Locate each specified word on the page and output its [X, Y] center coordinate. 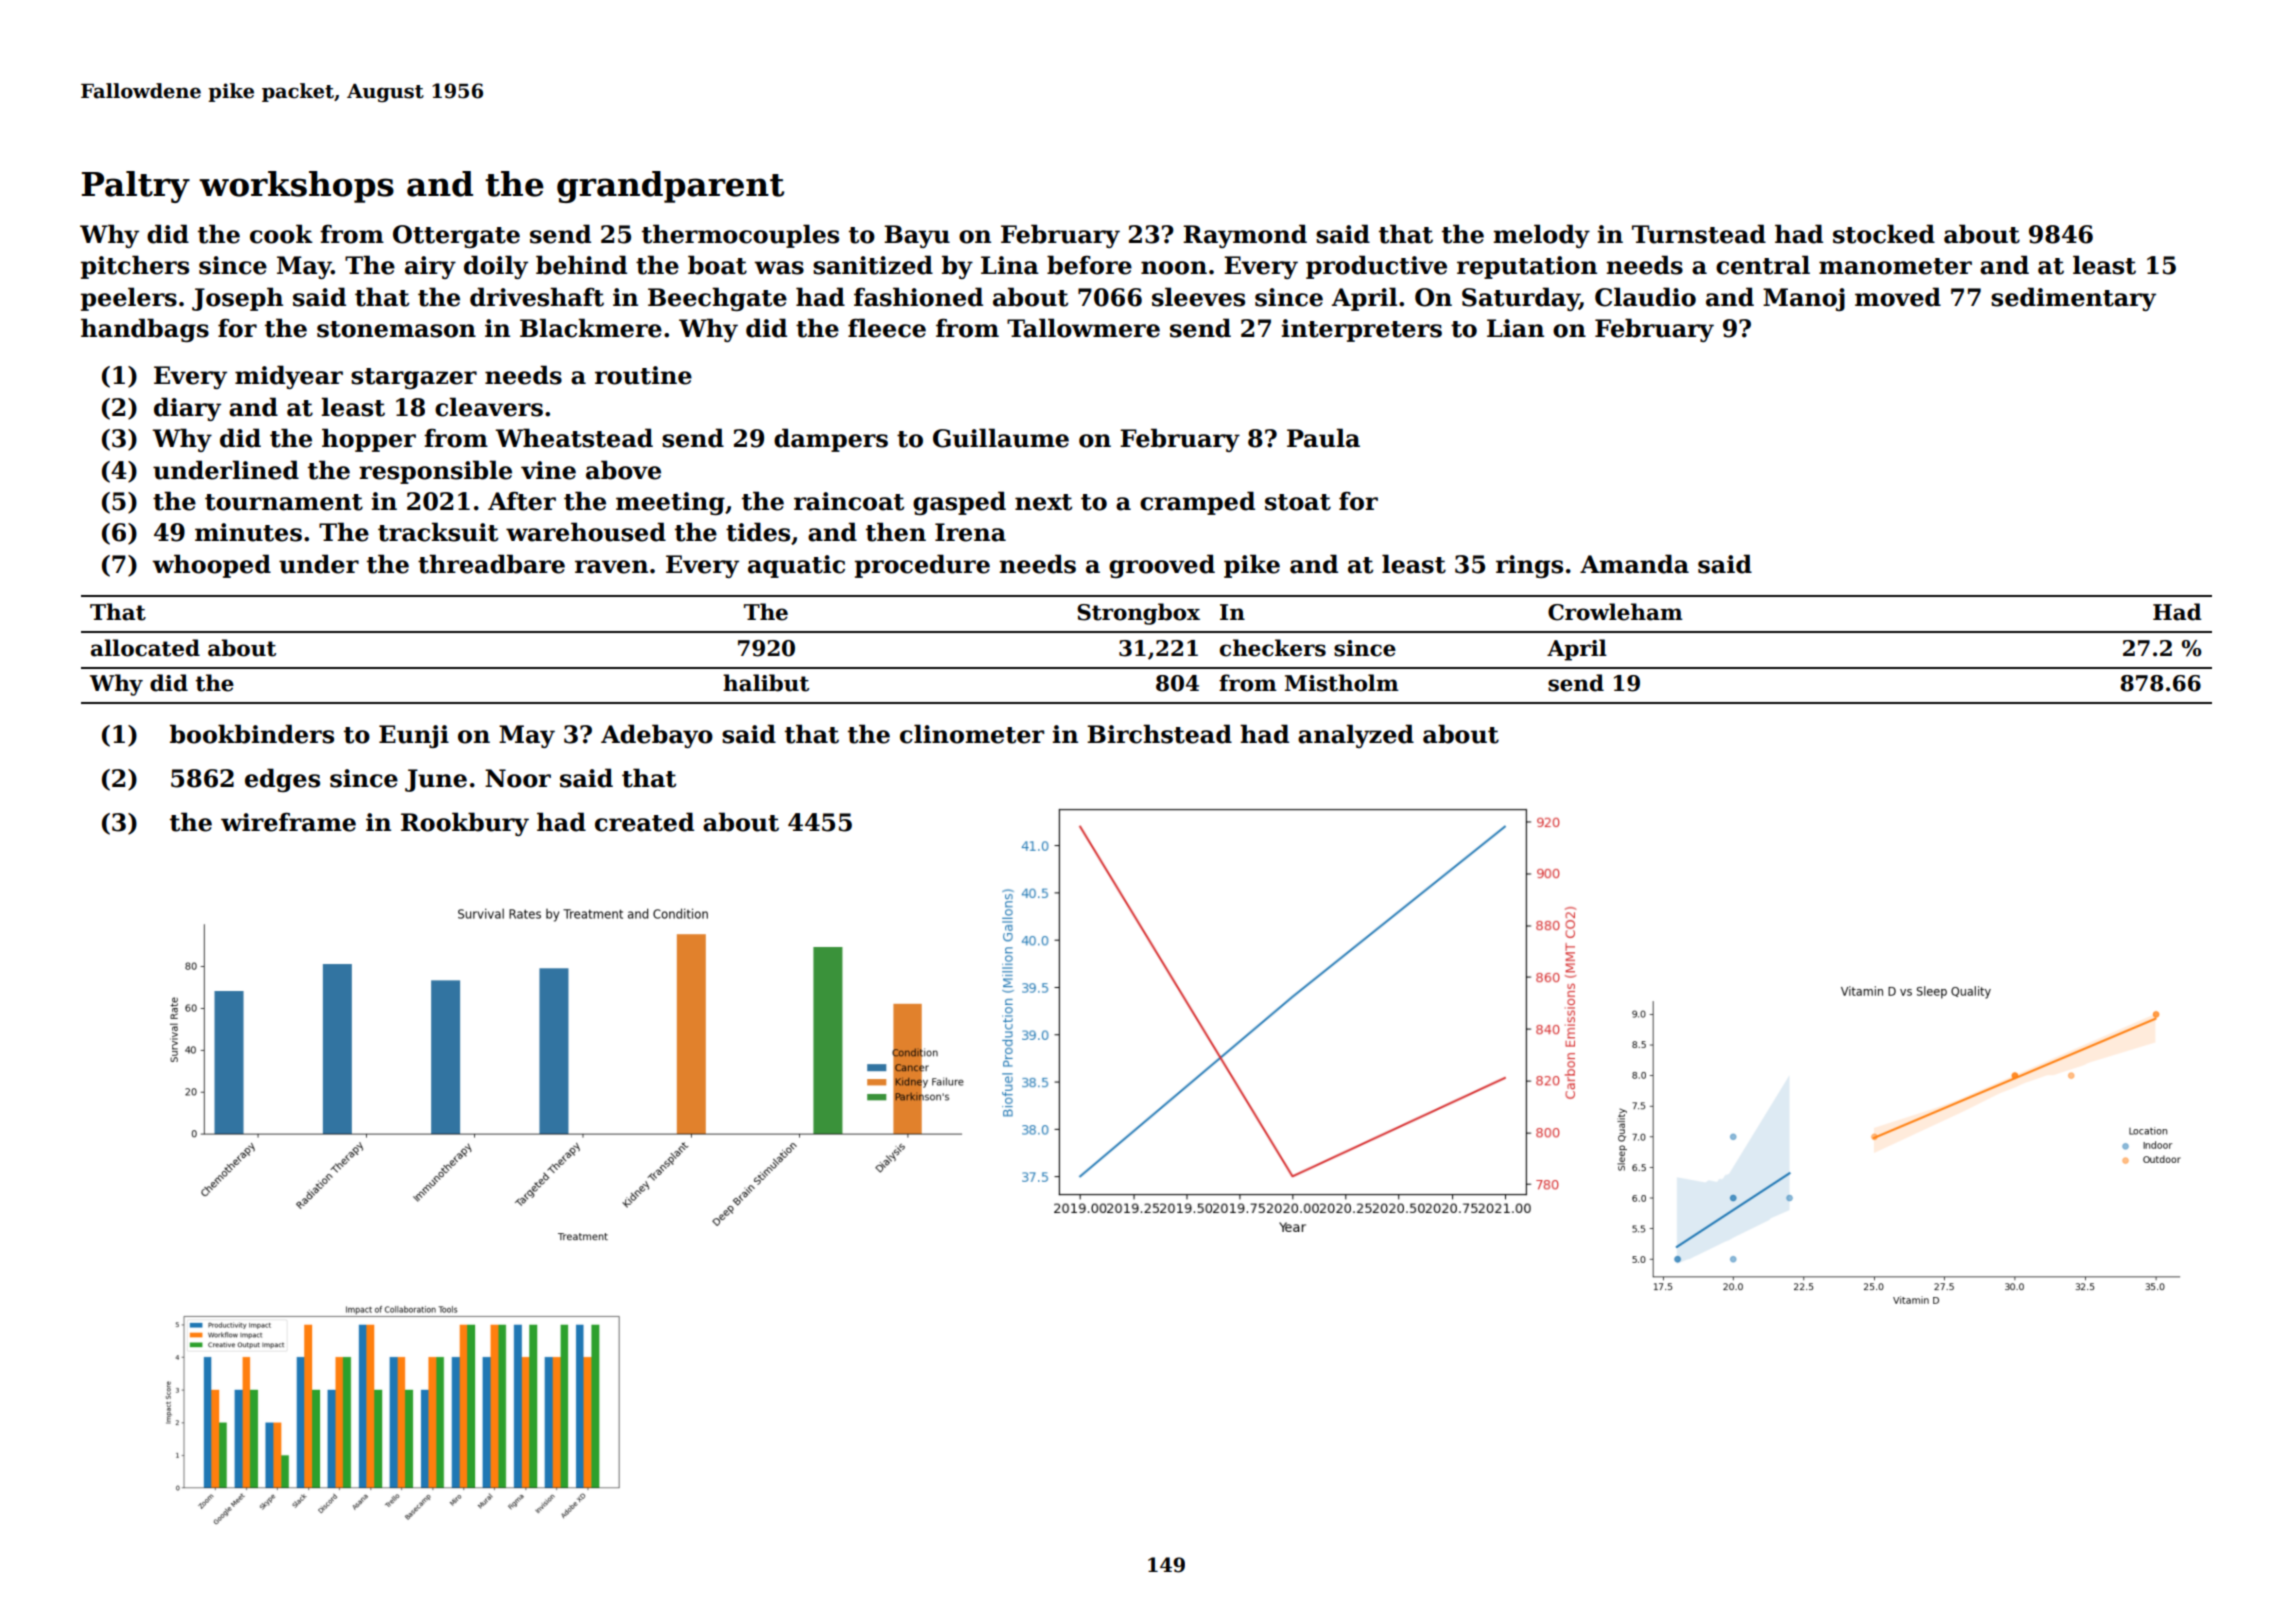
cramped [1197, 503]
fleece [887, 328]
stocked [1884, 234]
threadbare [491, 564]
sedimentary [2073, 299]
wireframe [288, 822]
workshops [296, 187]
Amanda [1634, 564]
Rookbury [465, 824]
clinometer [972, 734]
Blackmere [591, 328]
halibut [766, 683]
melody [1541, 236]
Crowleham [1615, 612]
